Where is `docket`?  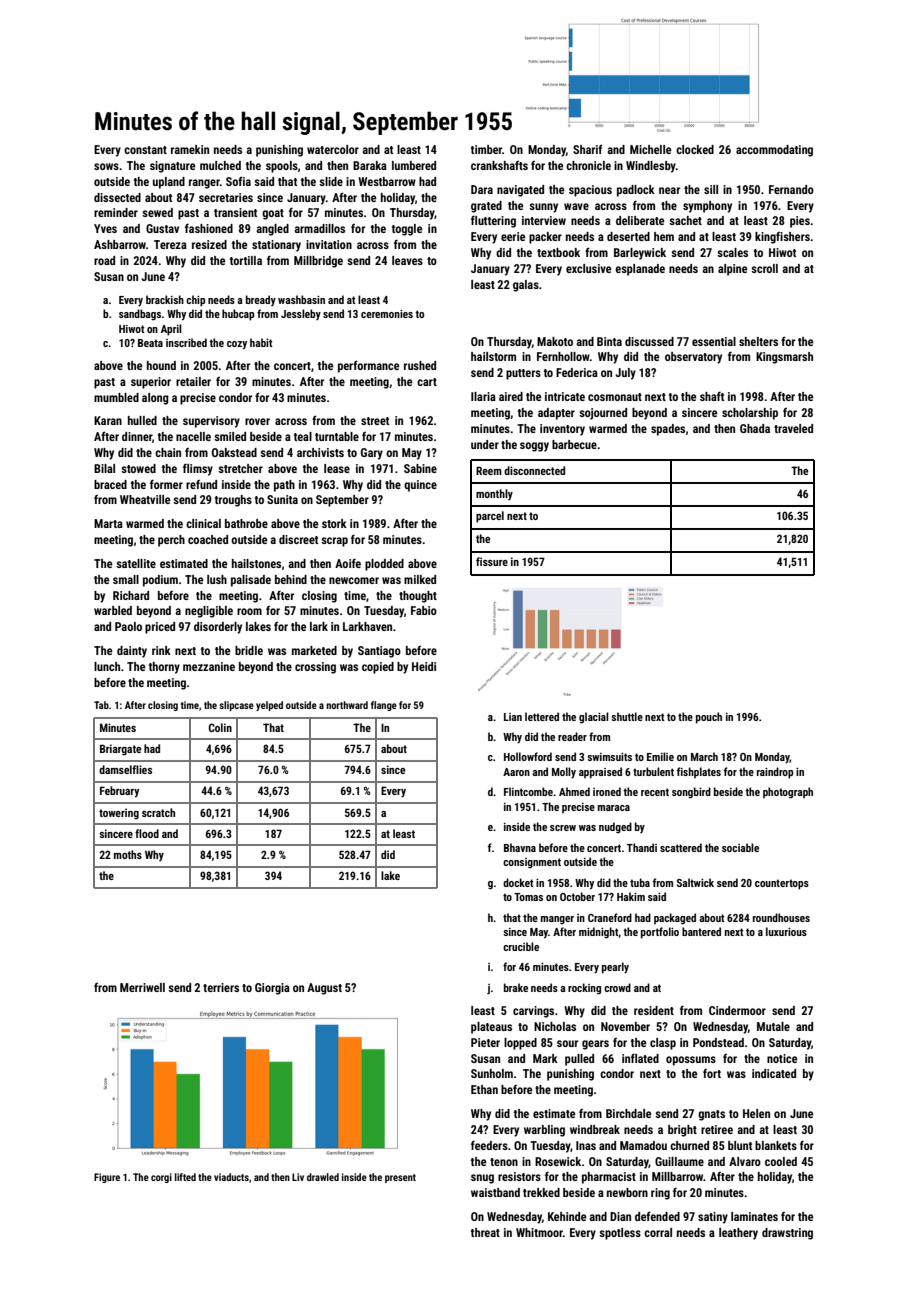
docket is located at coordinates (518, 882).
